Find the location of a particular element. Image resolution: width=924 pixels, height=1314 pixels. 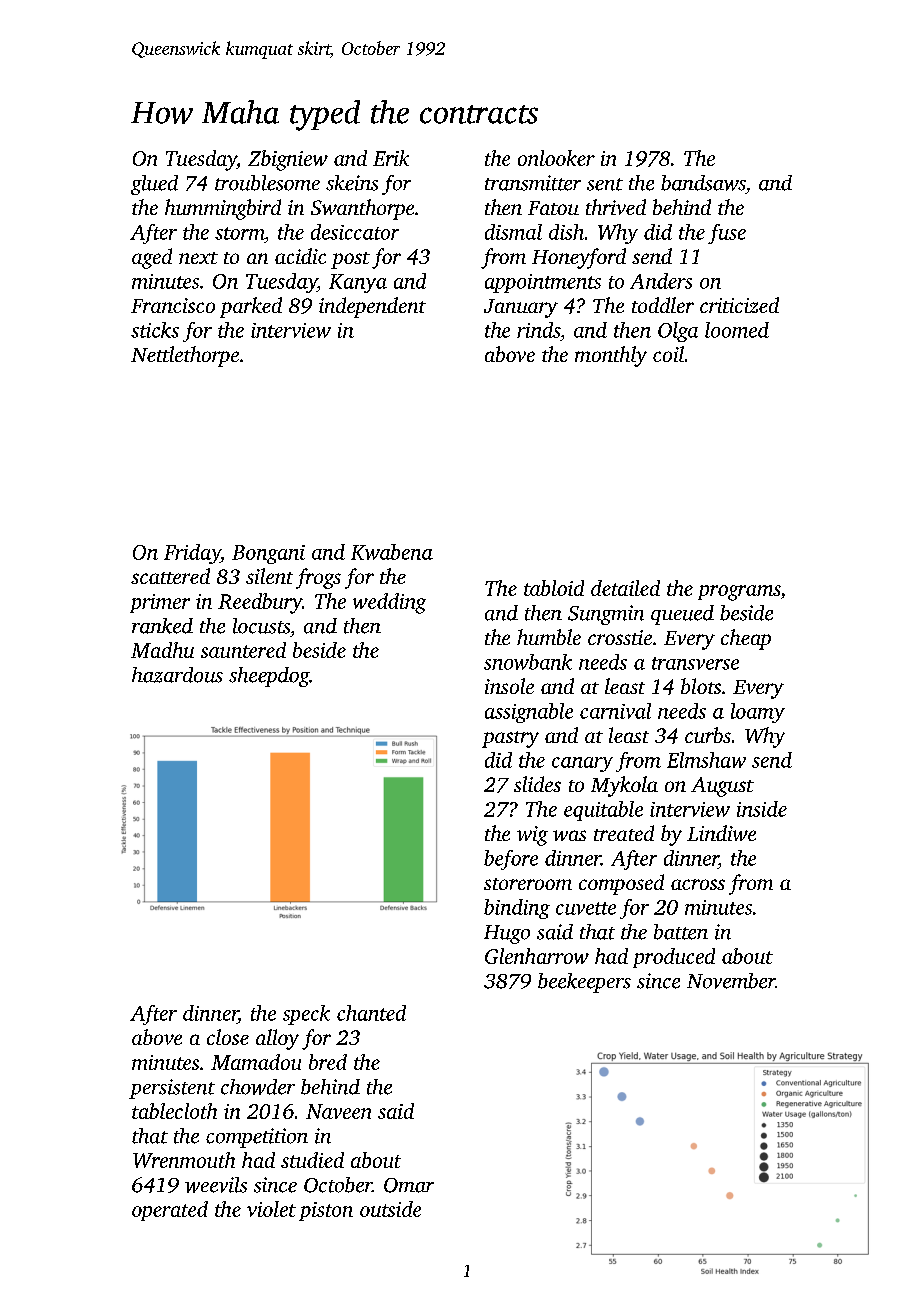

independent is located at coordinates (372, 307).
